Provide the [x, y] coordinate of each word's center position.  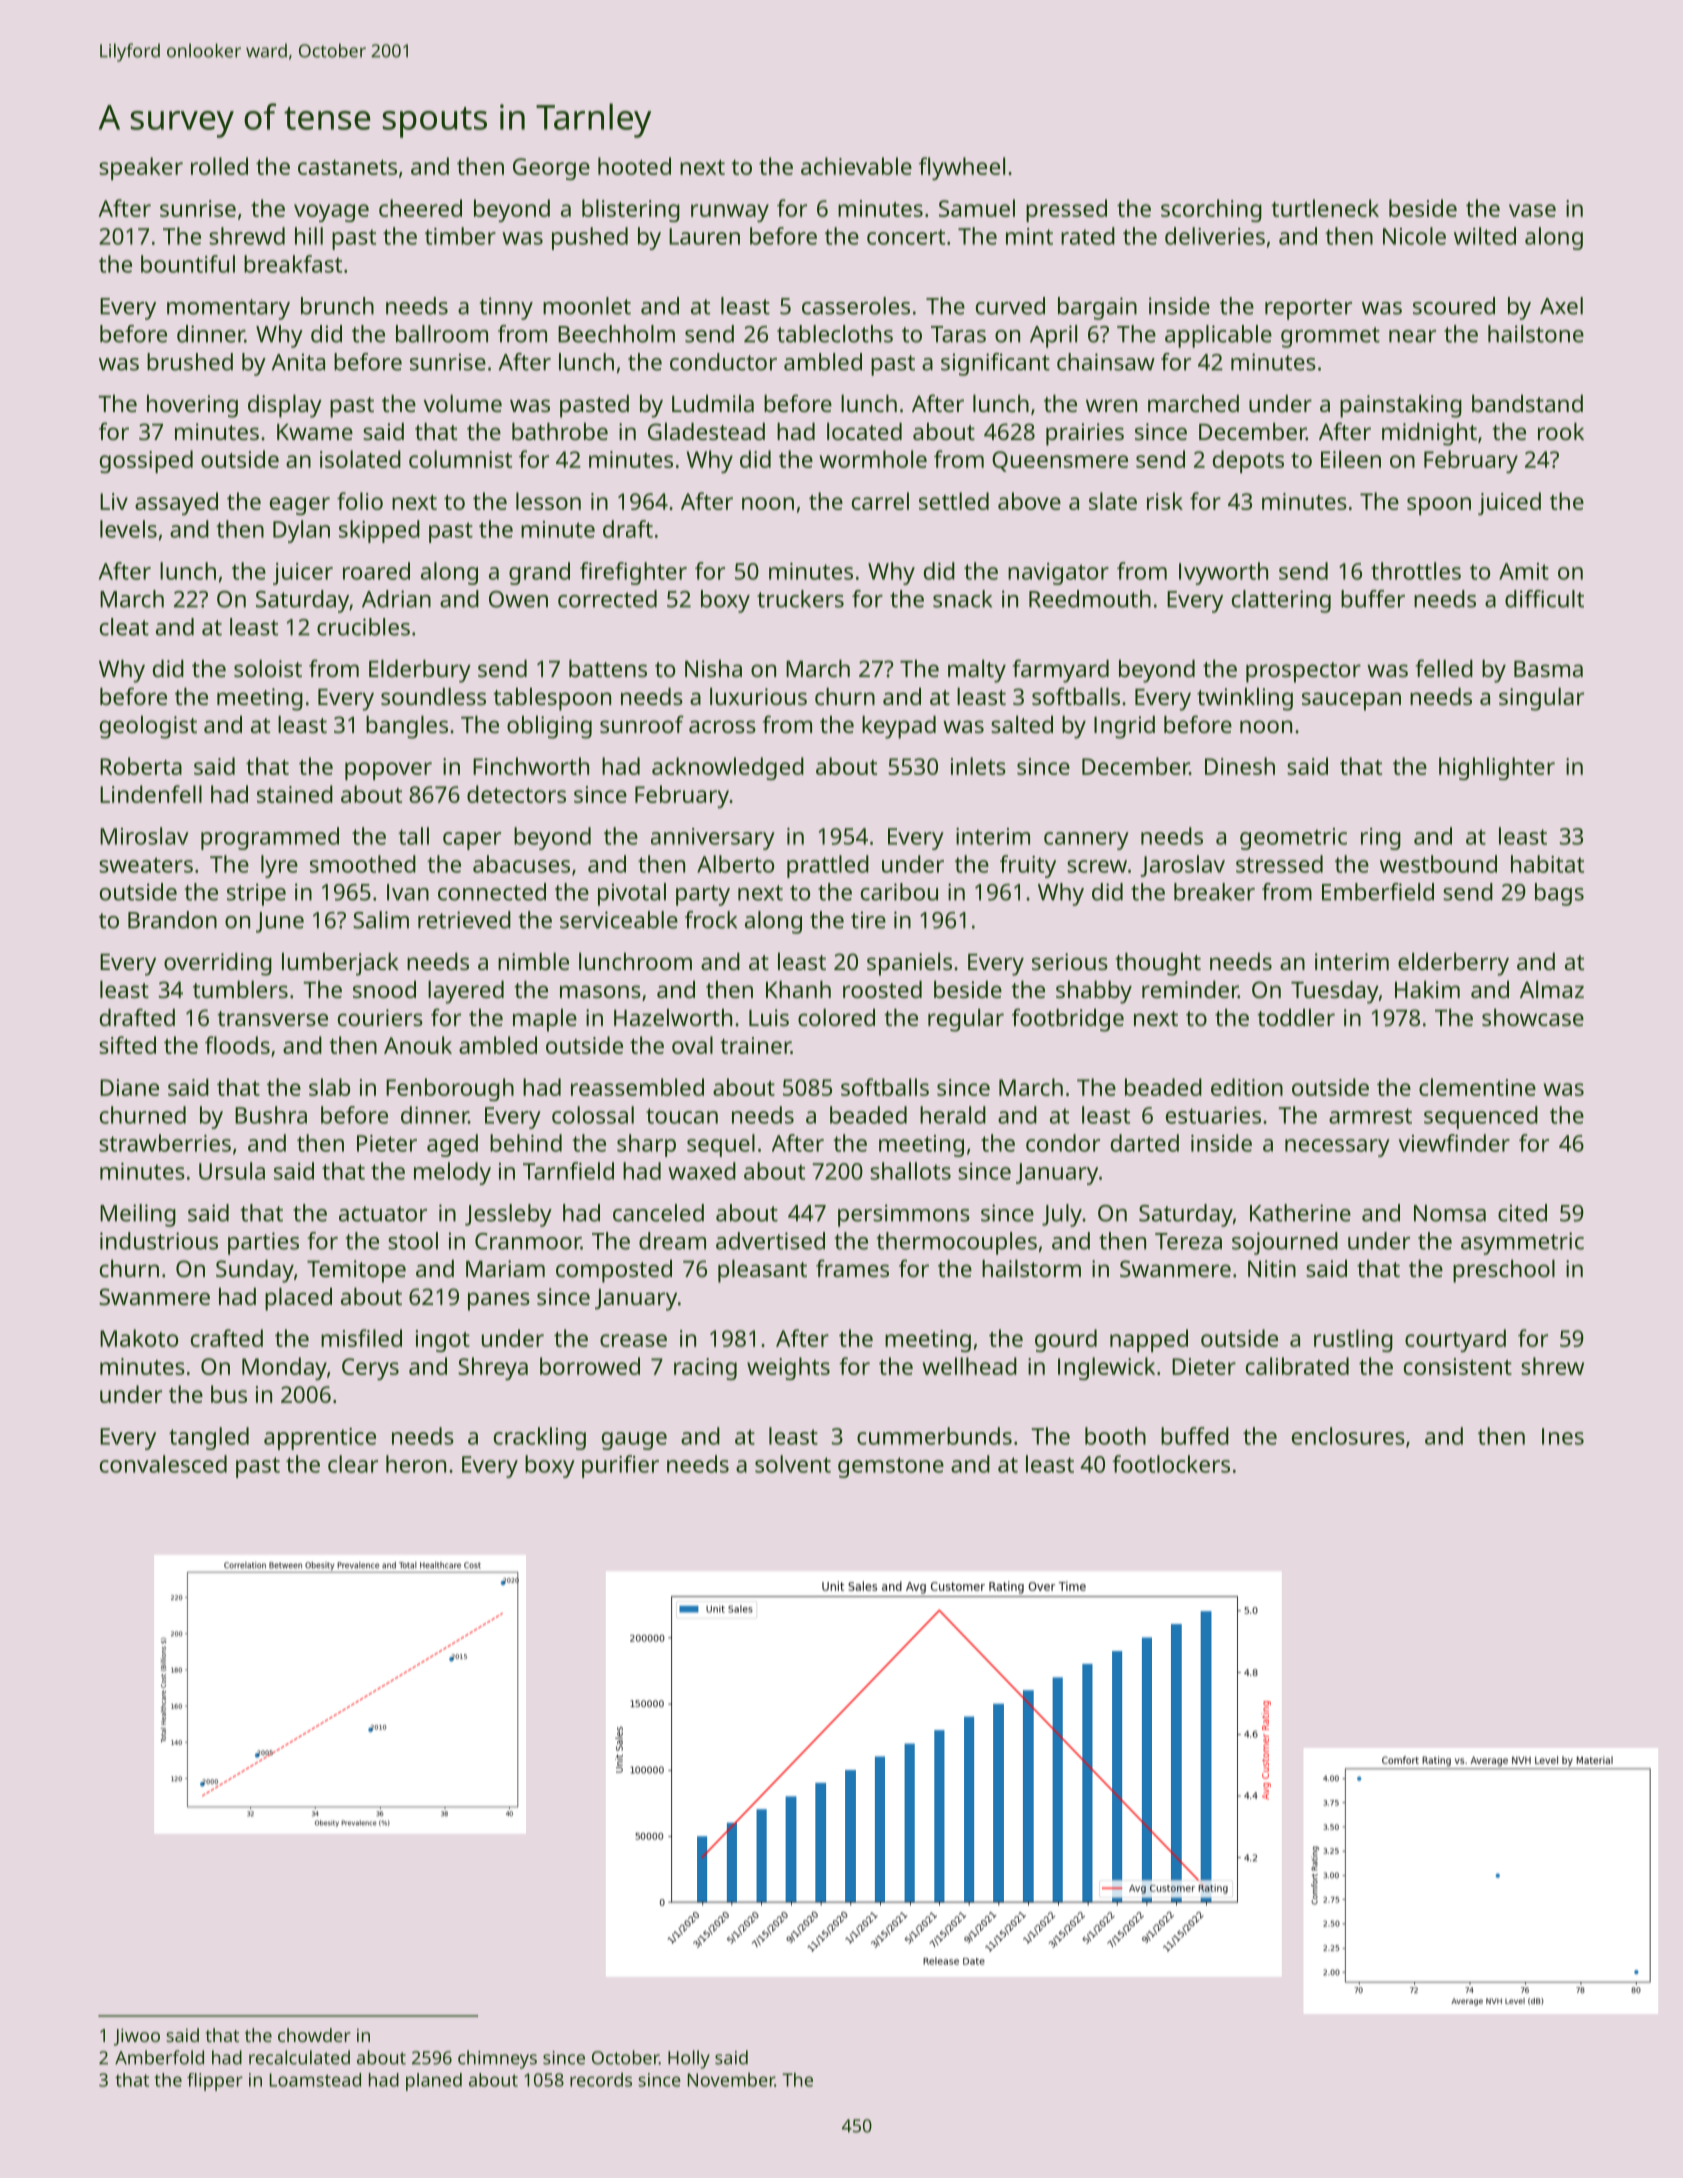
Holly [689, 2059]
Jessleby [508, 1215]
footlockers [1171, 1464]
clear [353, 1464]
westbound [1438, 864]
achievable [856, 166]
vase [1532, 210]
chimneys [497, 2059]
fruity [1028, 866]
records [601, 2079]
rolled [219, 166]
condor [1063, 1143]
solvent [793, 1464]
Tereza [1188, 1241]
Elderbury [420, 671]
